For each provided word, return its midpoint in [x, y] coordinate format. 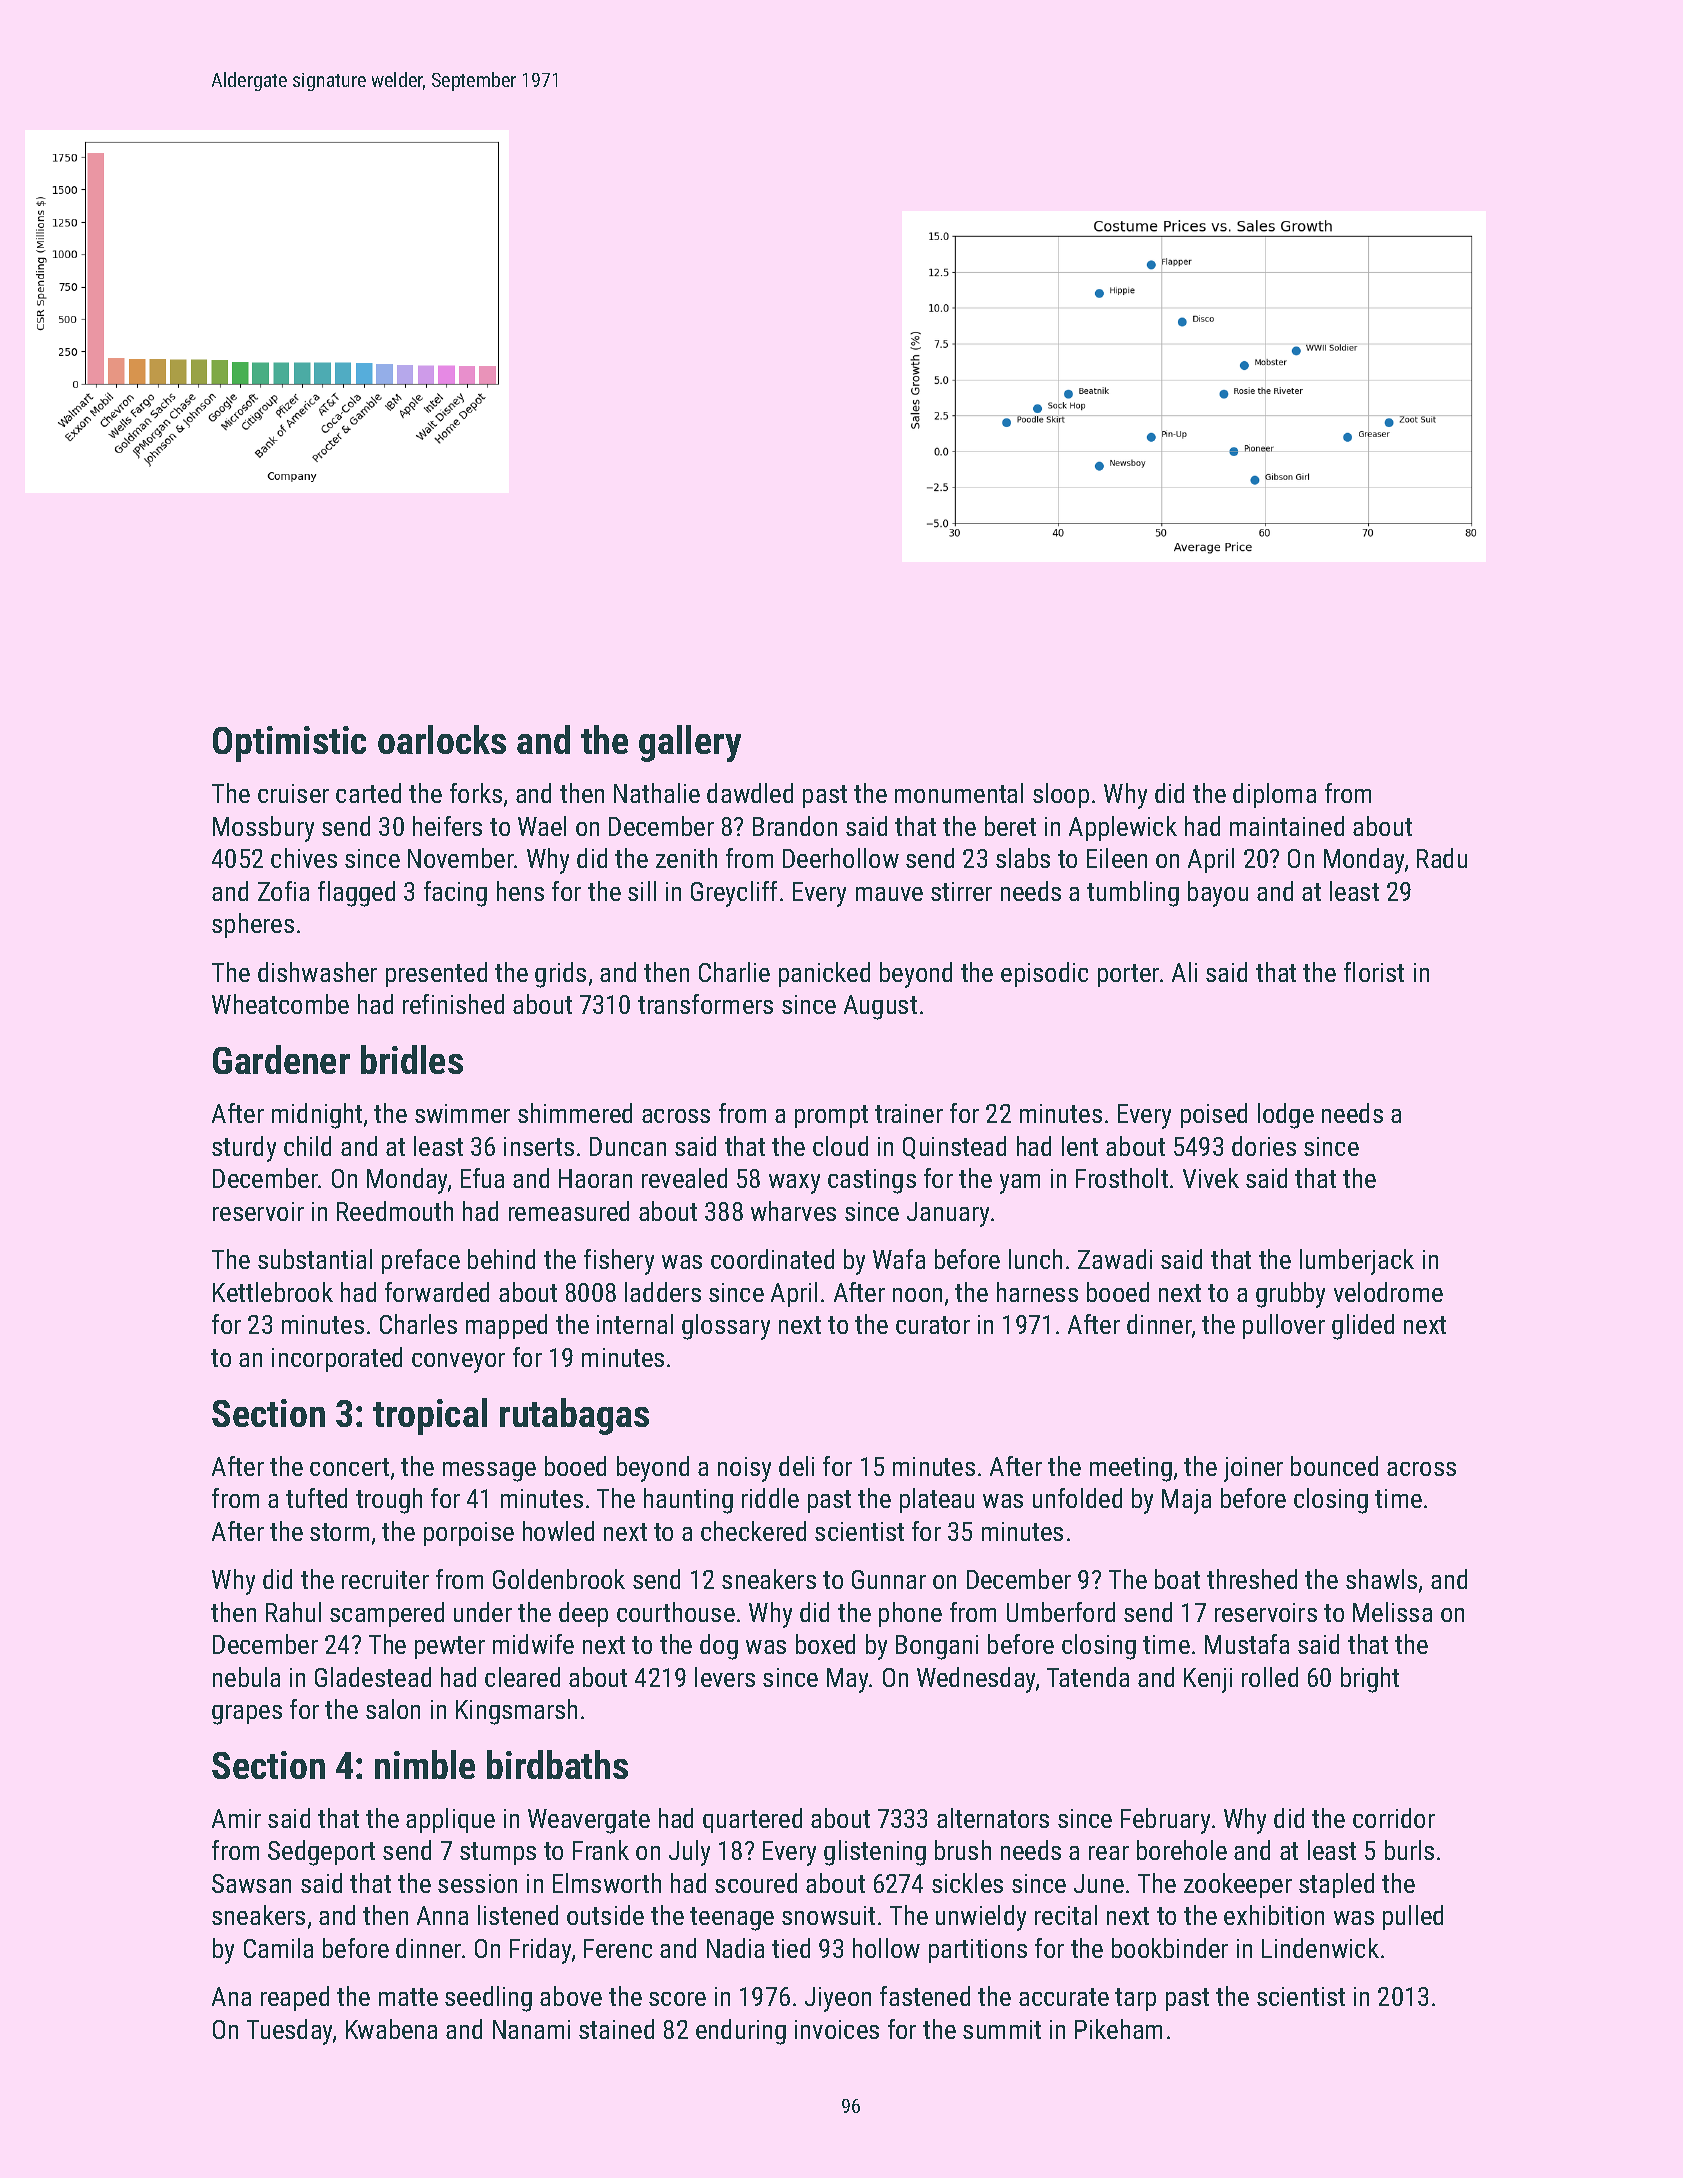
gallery [690, 743]
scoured [756, 1883]
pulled [1413, 1917]
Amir [236, 1818]
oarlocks [442, 739]
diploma [1274, 795]
